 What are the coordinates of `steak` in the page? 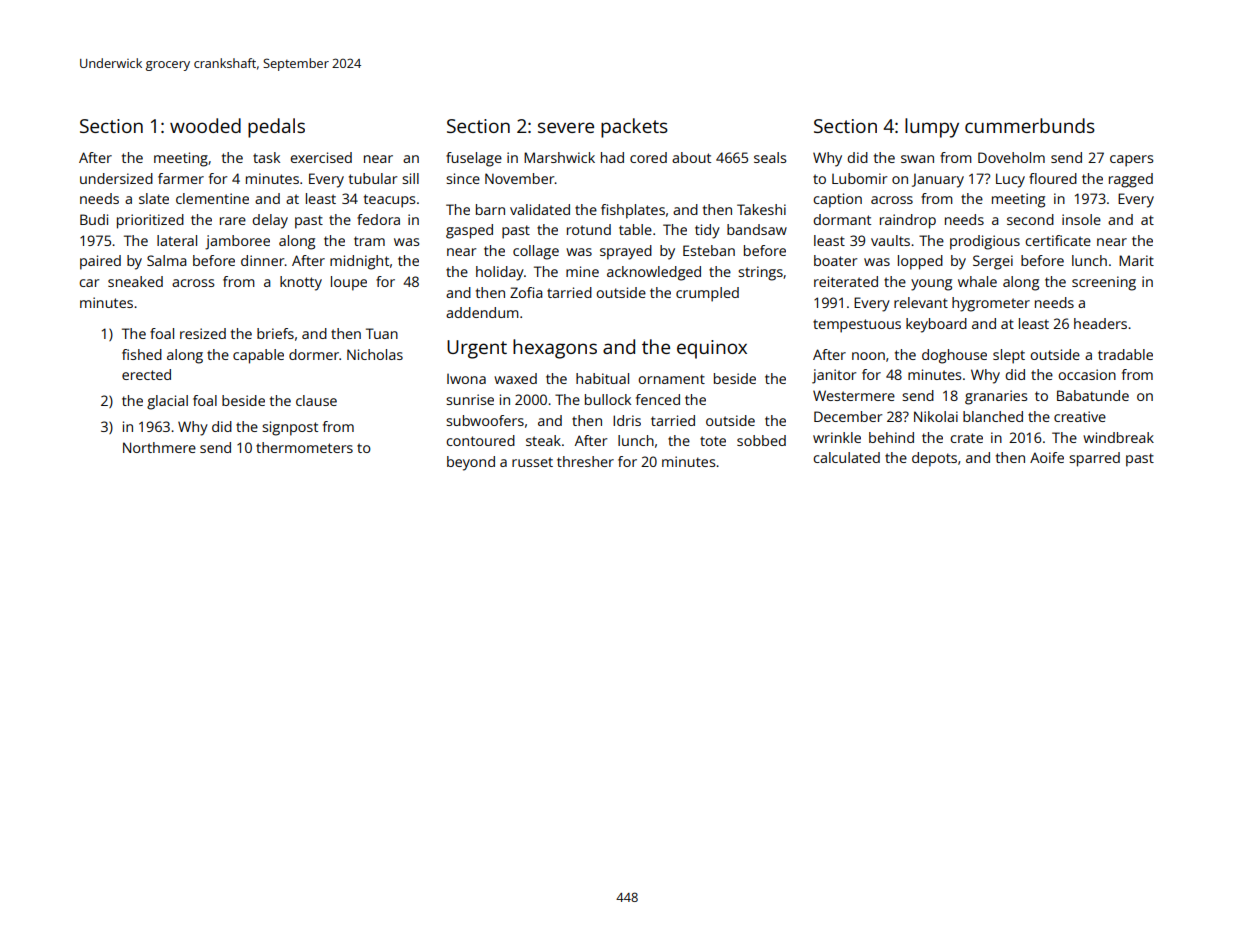 It's located at (543, 440).
